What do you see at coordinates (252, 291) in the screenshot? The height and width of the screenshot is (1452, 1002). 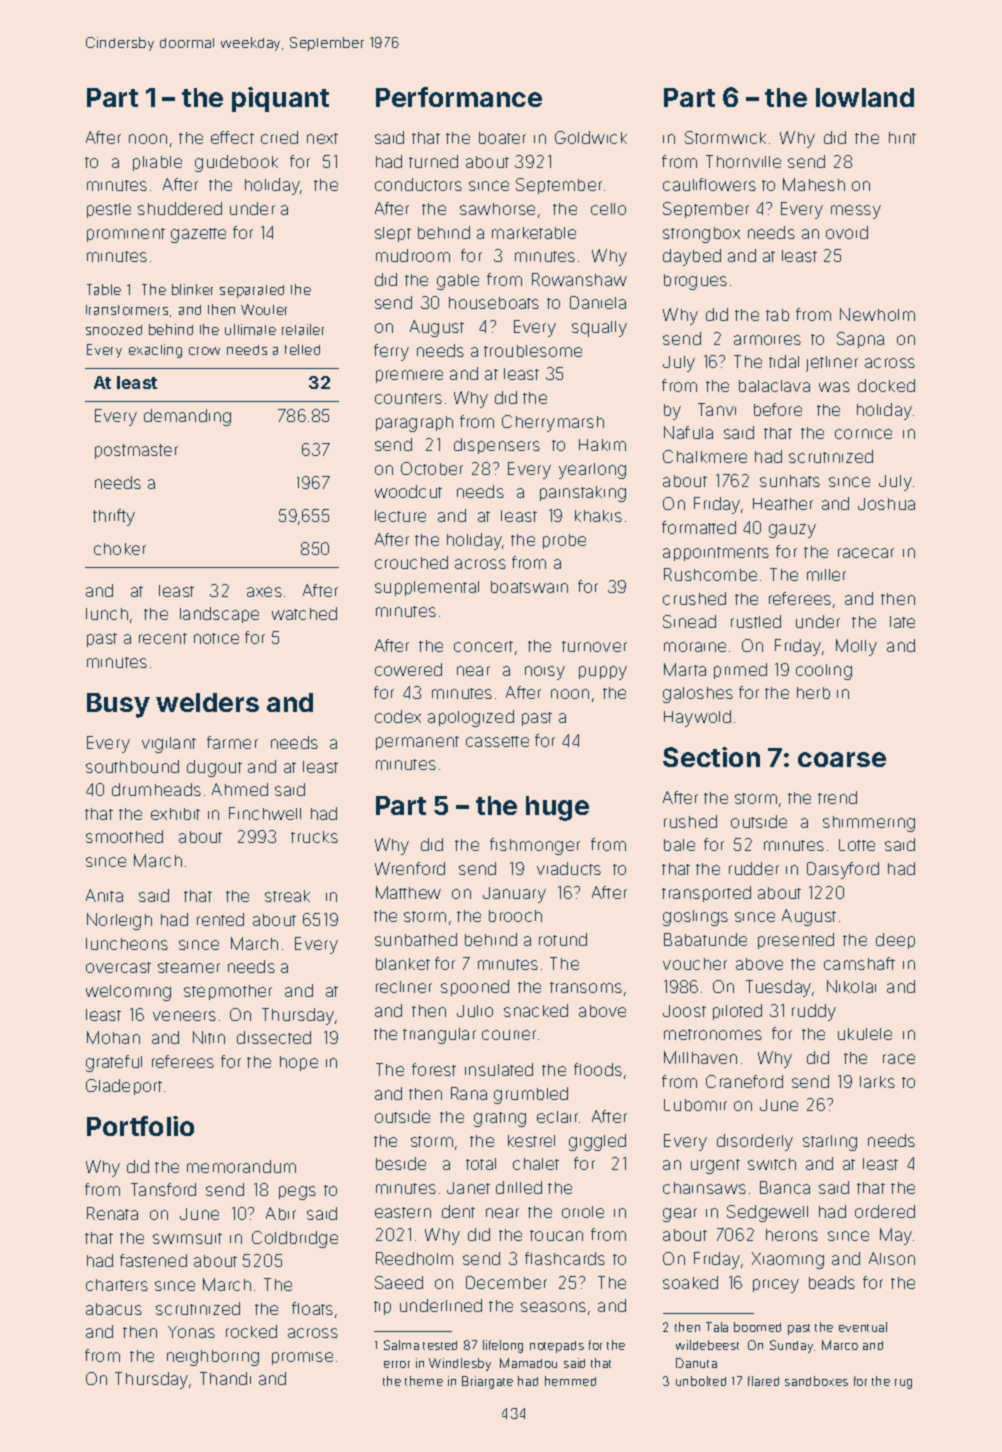 I see `separated` at bounding box center [252, 291].
